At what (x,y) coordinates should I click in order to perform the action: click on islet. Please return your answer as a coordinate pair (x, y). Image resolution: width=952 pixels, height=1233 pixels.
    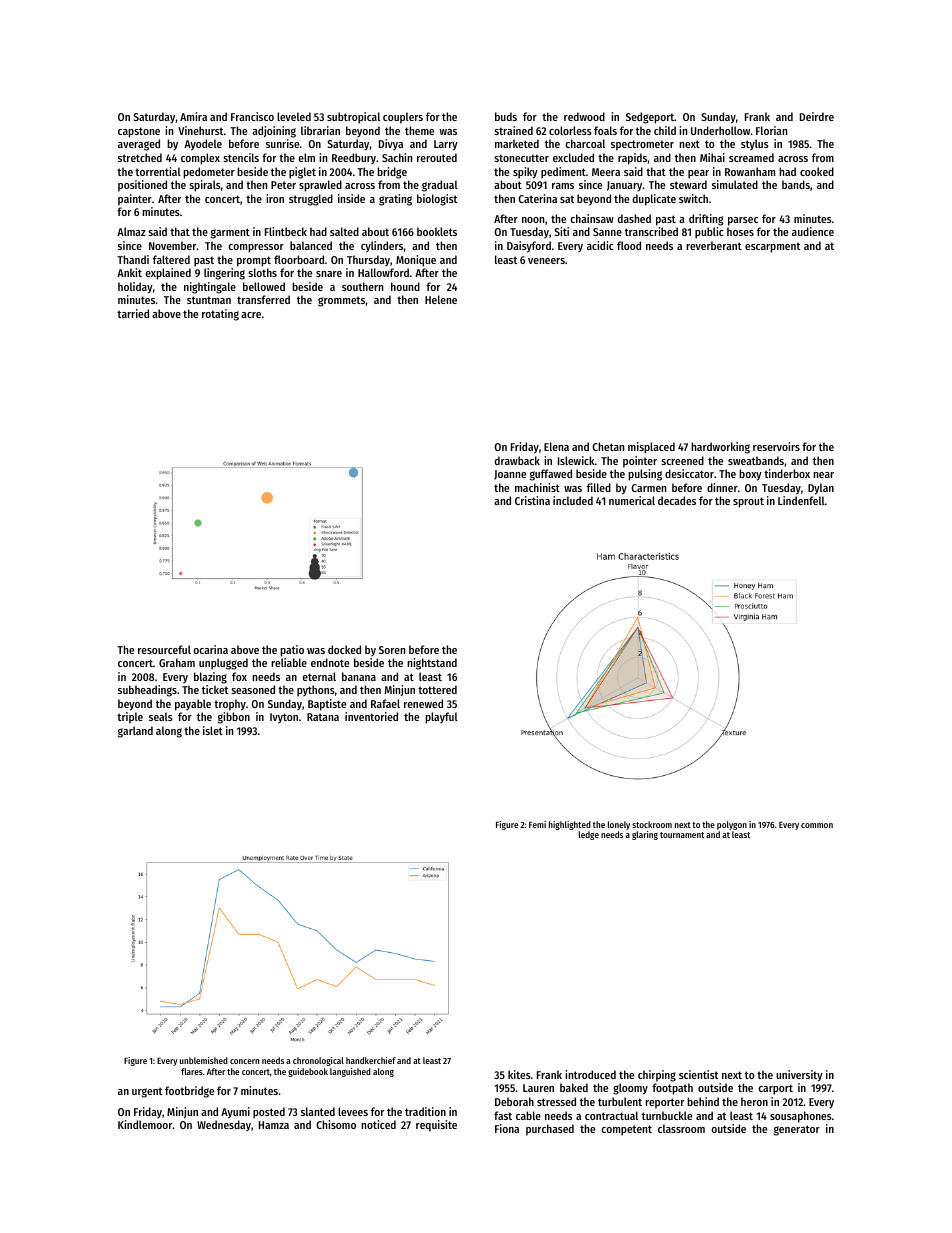
    Looking at the image, I should click on (213, 730).
